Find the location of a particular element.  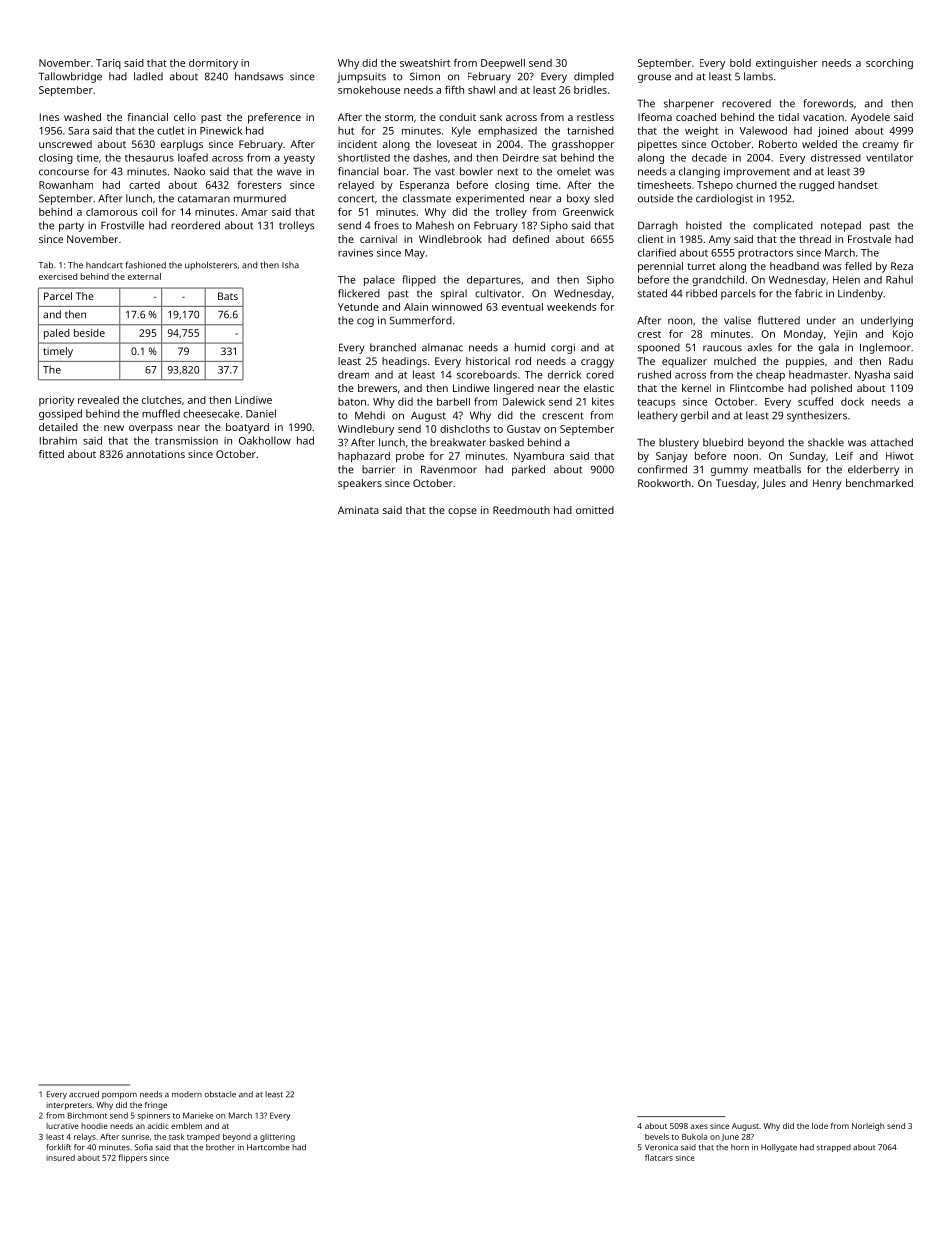

annotations is located at coordinates (155, 454).
